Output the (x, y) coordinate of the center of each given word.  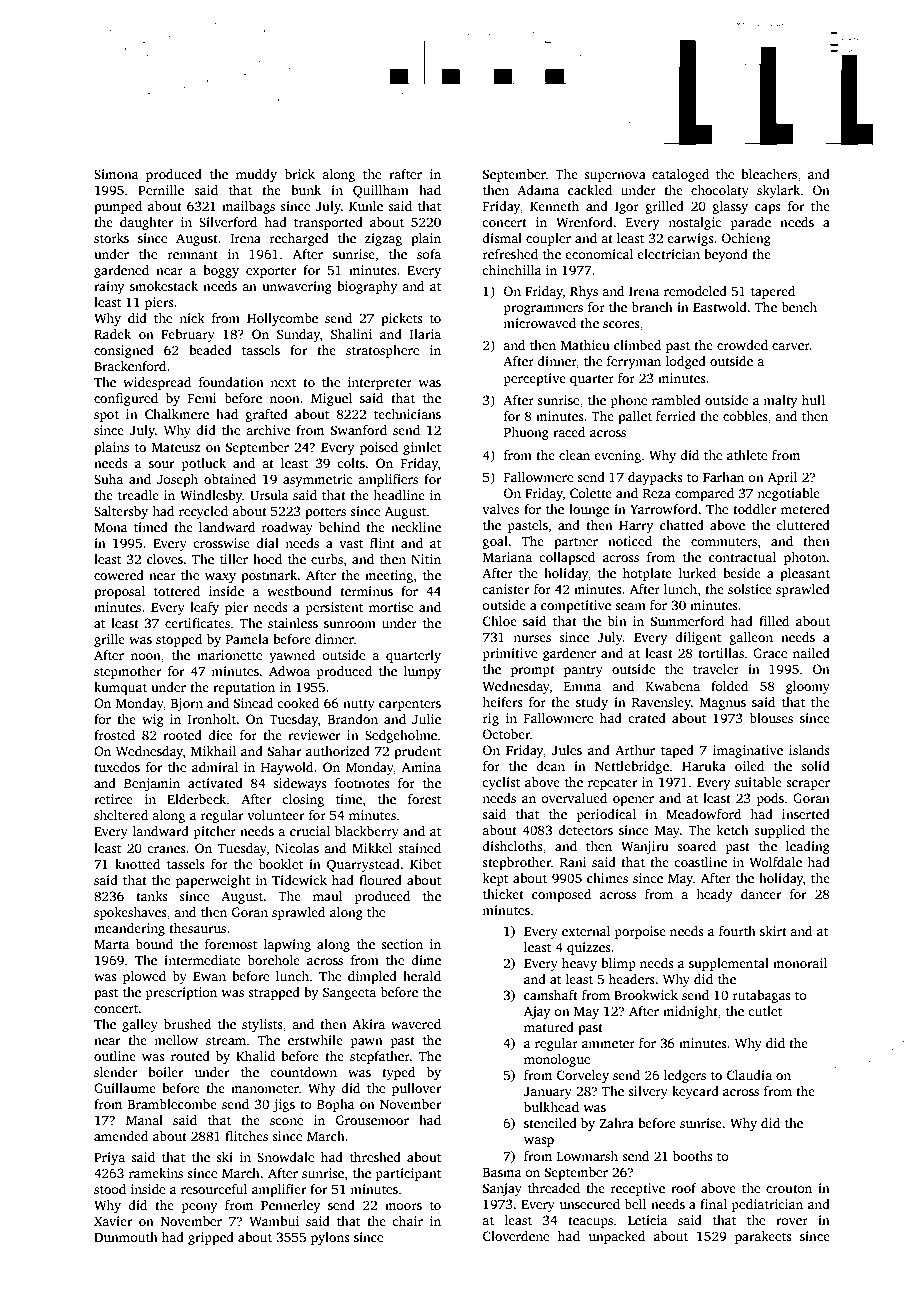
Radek (112, 334)
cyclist (501, 783)
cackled (590, 190)
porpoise (640, 932)
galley (140, 1025)
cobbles (745, 416)
